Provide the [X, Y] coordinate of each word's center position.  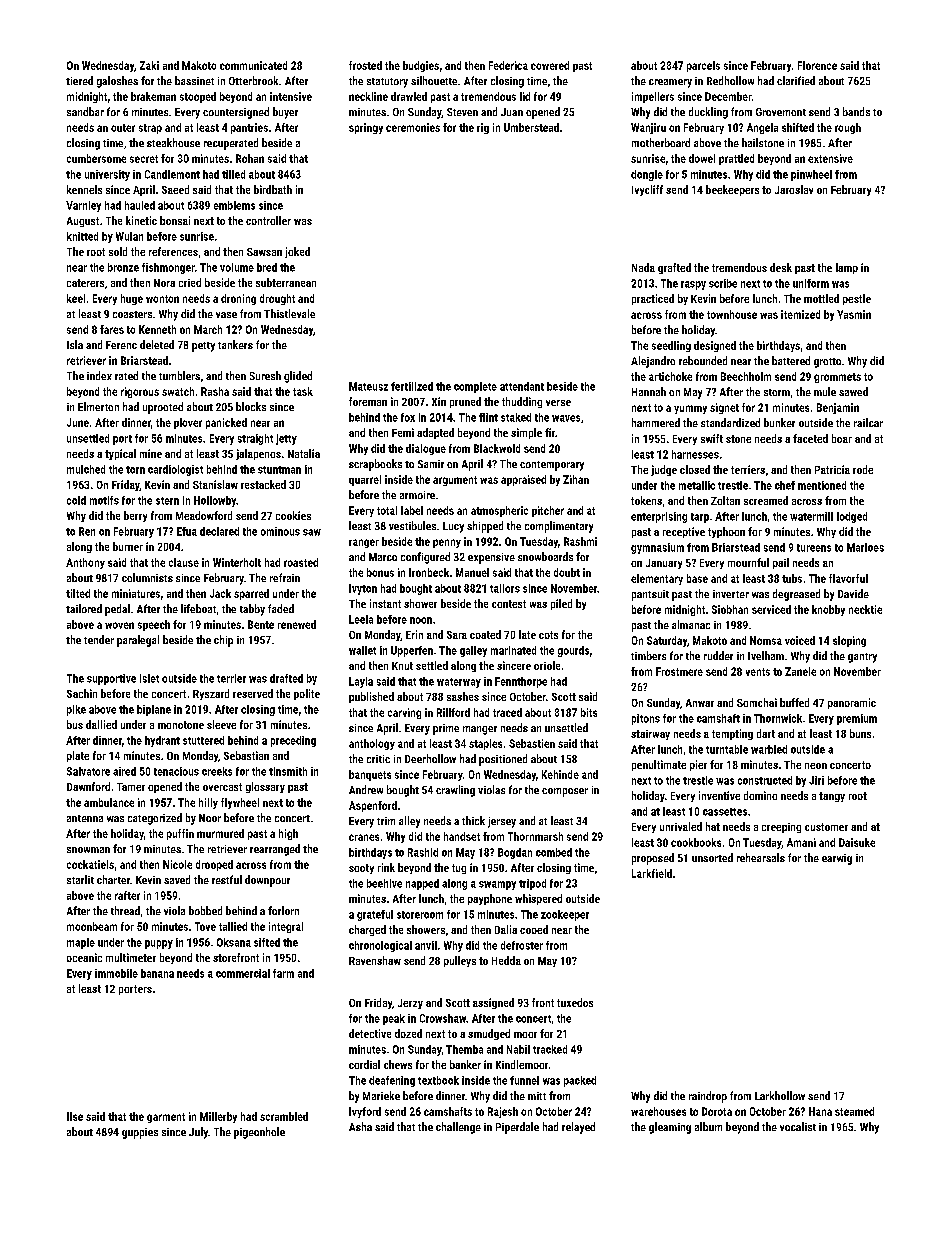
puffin [180, 834]
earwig [837, 859]
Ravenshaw [375, 960]
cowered [550, 65]
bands [856, 111]
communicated [253, 65]
